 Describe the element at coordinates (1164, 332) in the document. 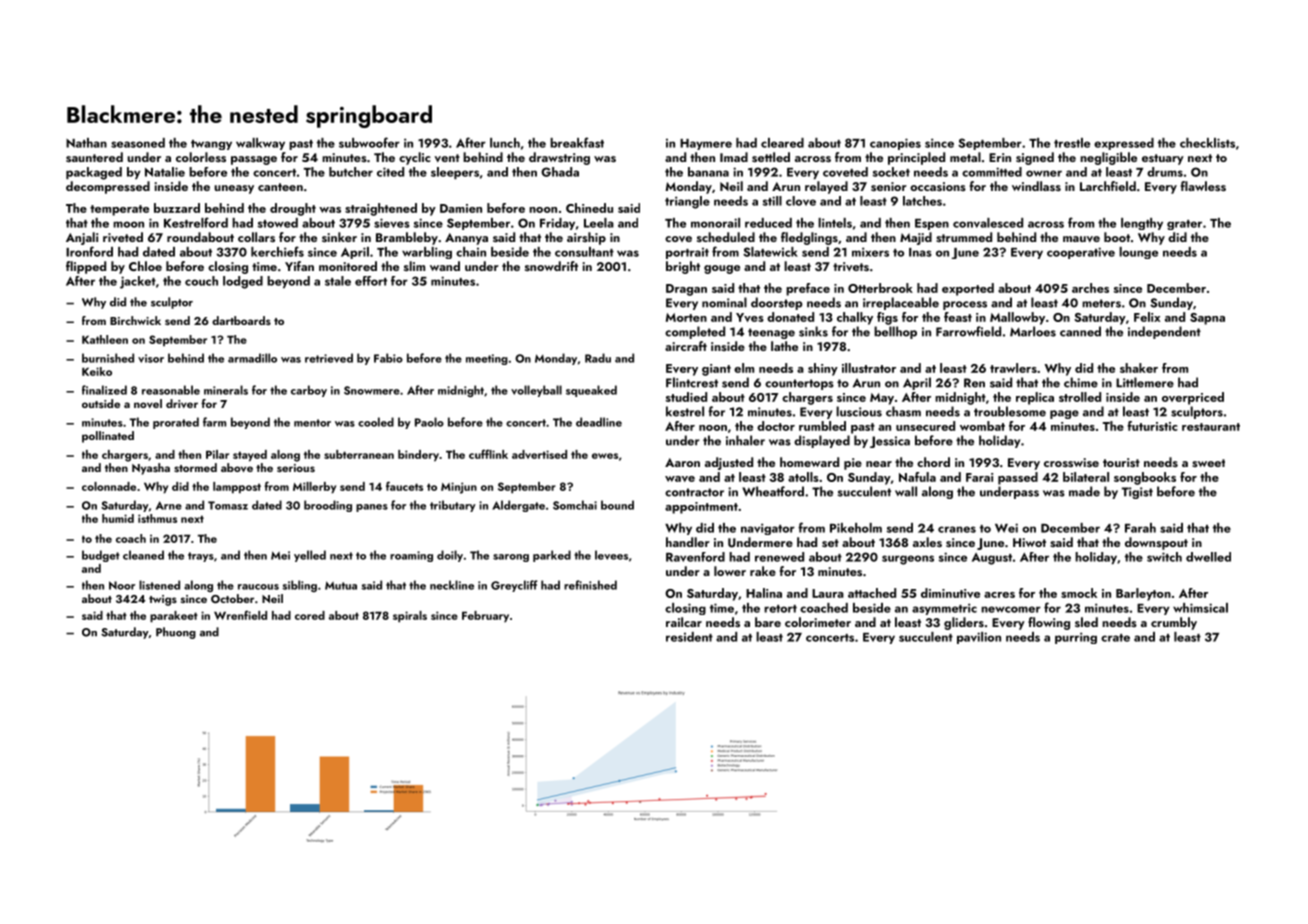

I see `independent` at that location.
